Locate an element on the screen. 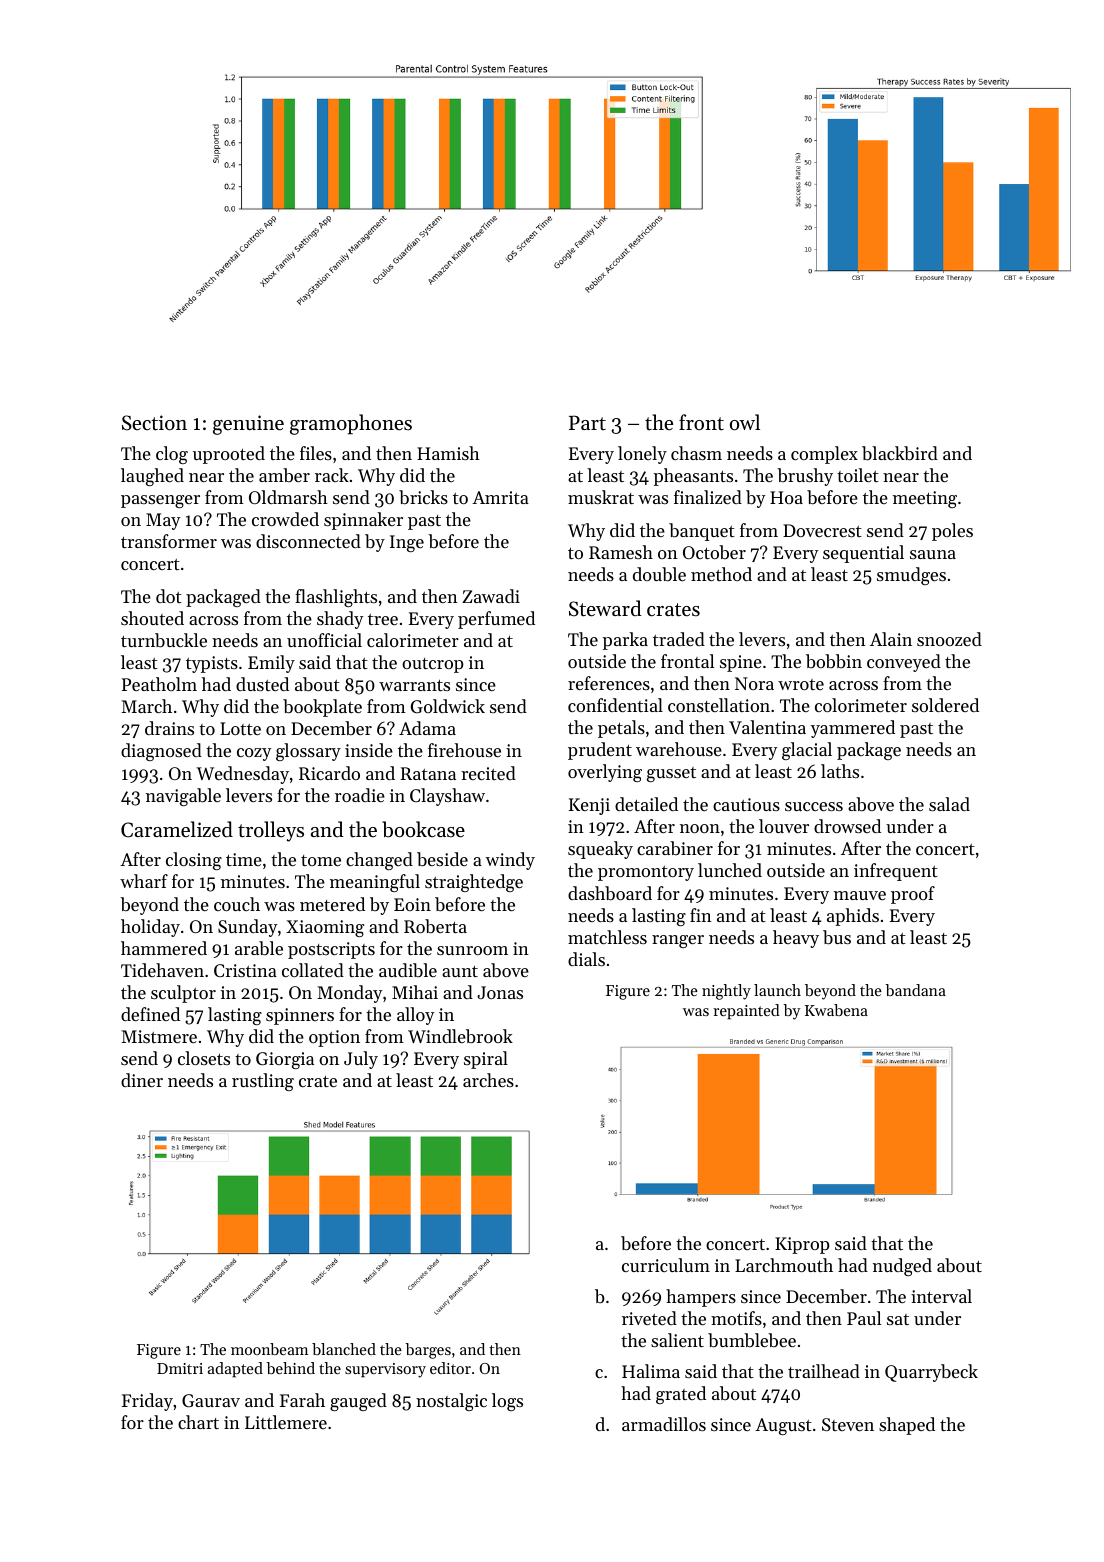  spinners is located at coordinates (300, 1016).
